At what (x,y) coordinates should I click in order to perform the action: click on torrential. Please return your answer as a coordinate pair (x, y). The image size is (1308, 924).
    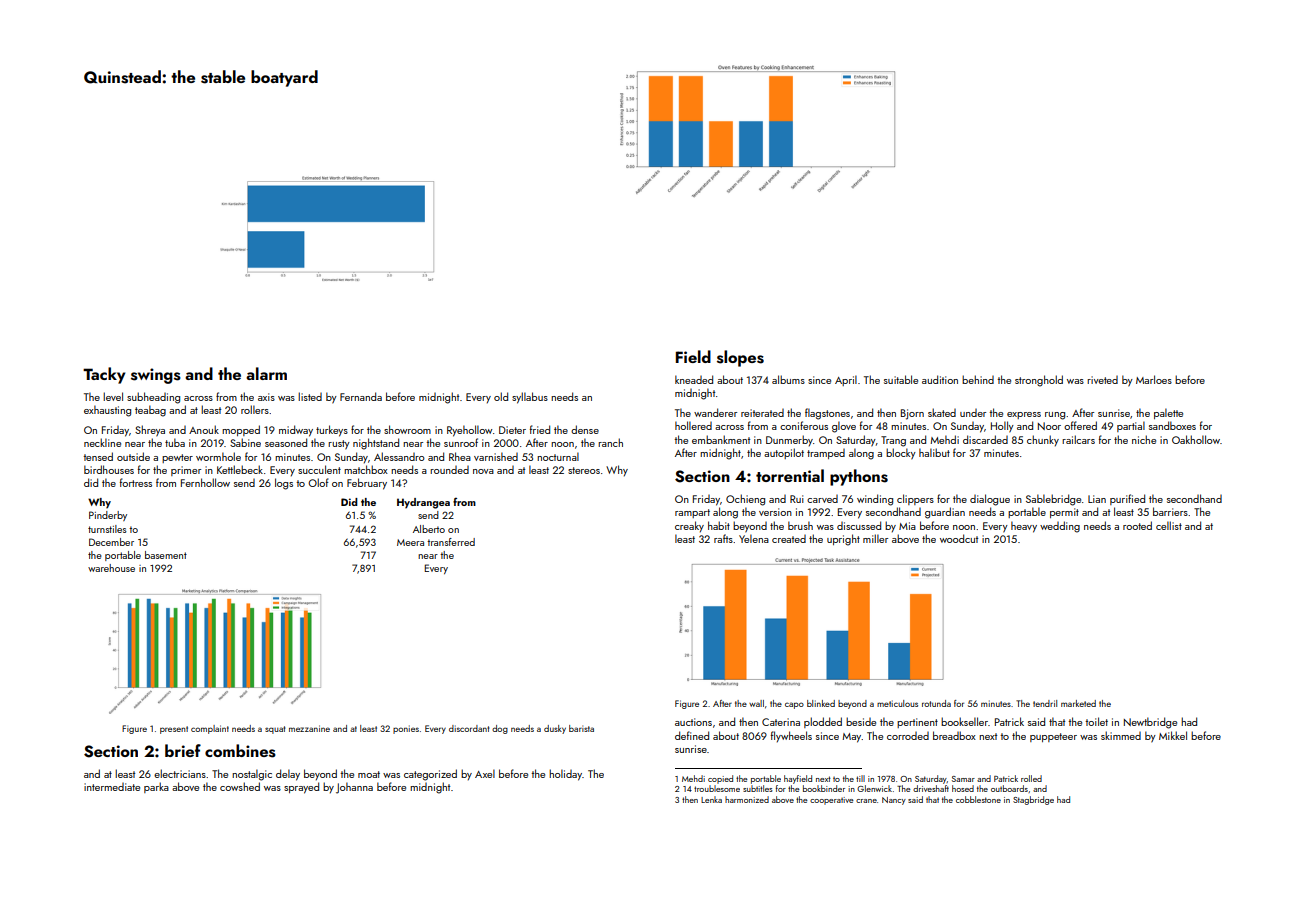
    Looking at the image, I should click on (790, 475).
